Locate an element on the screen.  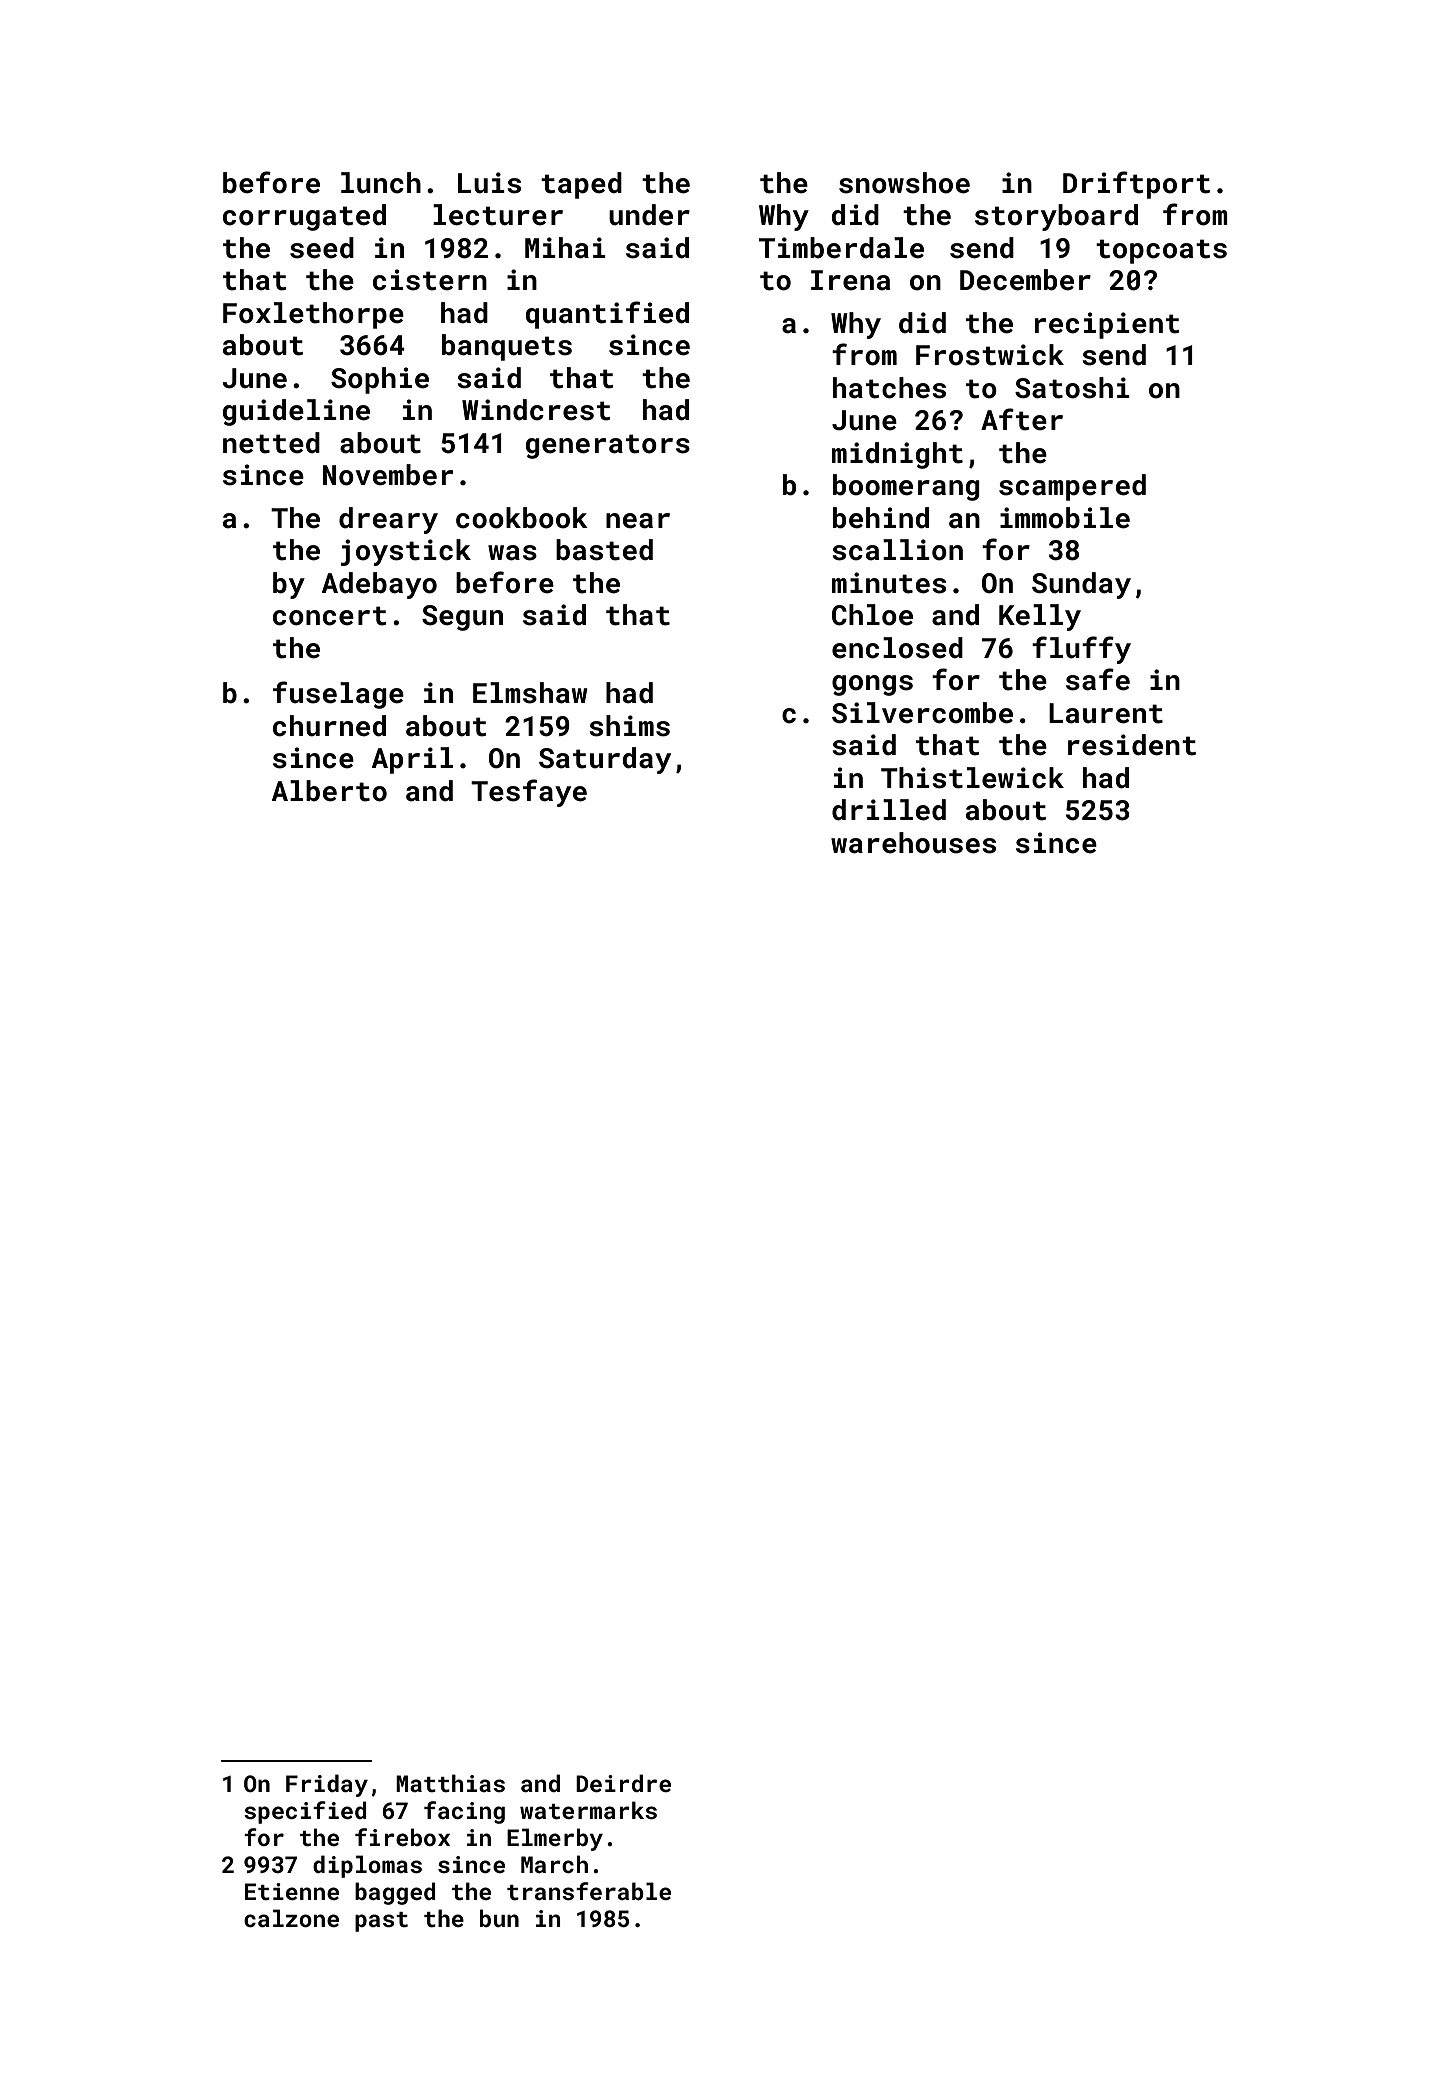
drilled is located at coordinates (889, 810).
